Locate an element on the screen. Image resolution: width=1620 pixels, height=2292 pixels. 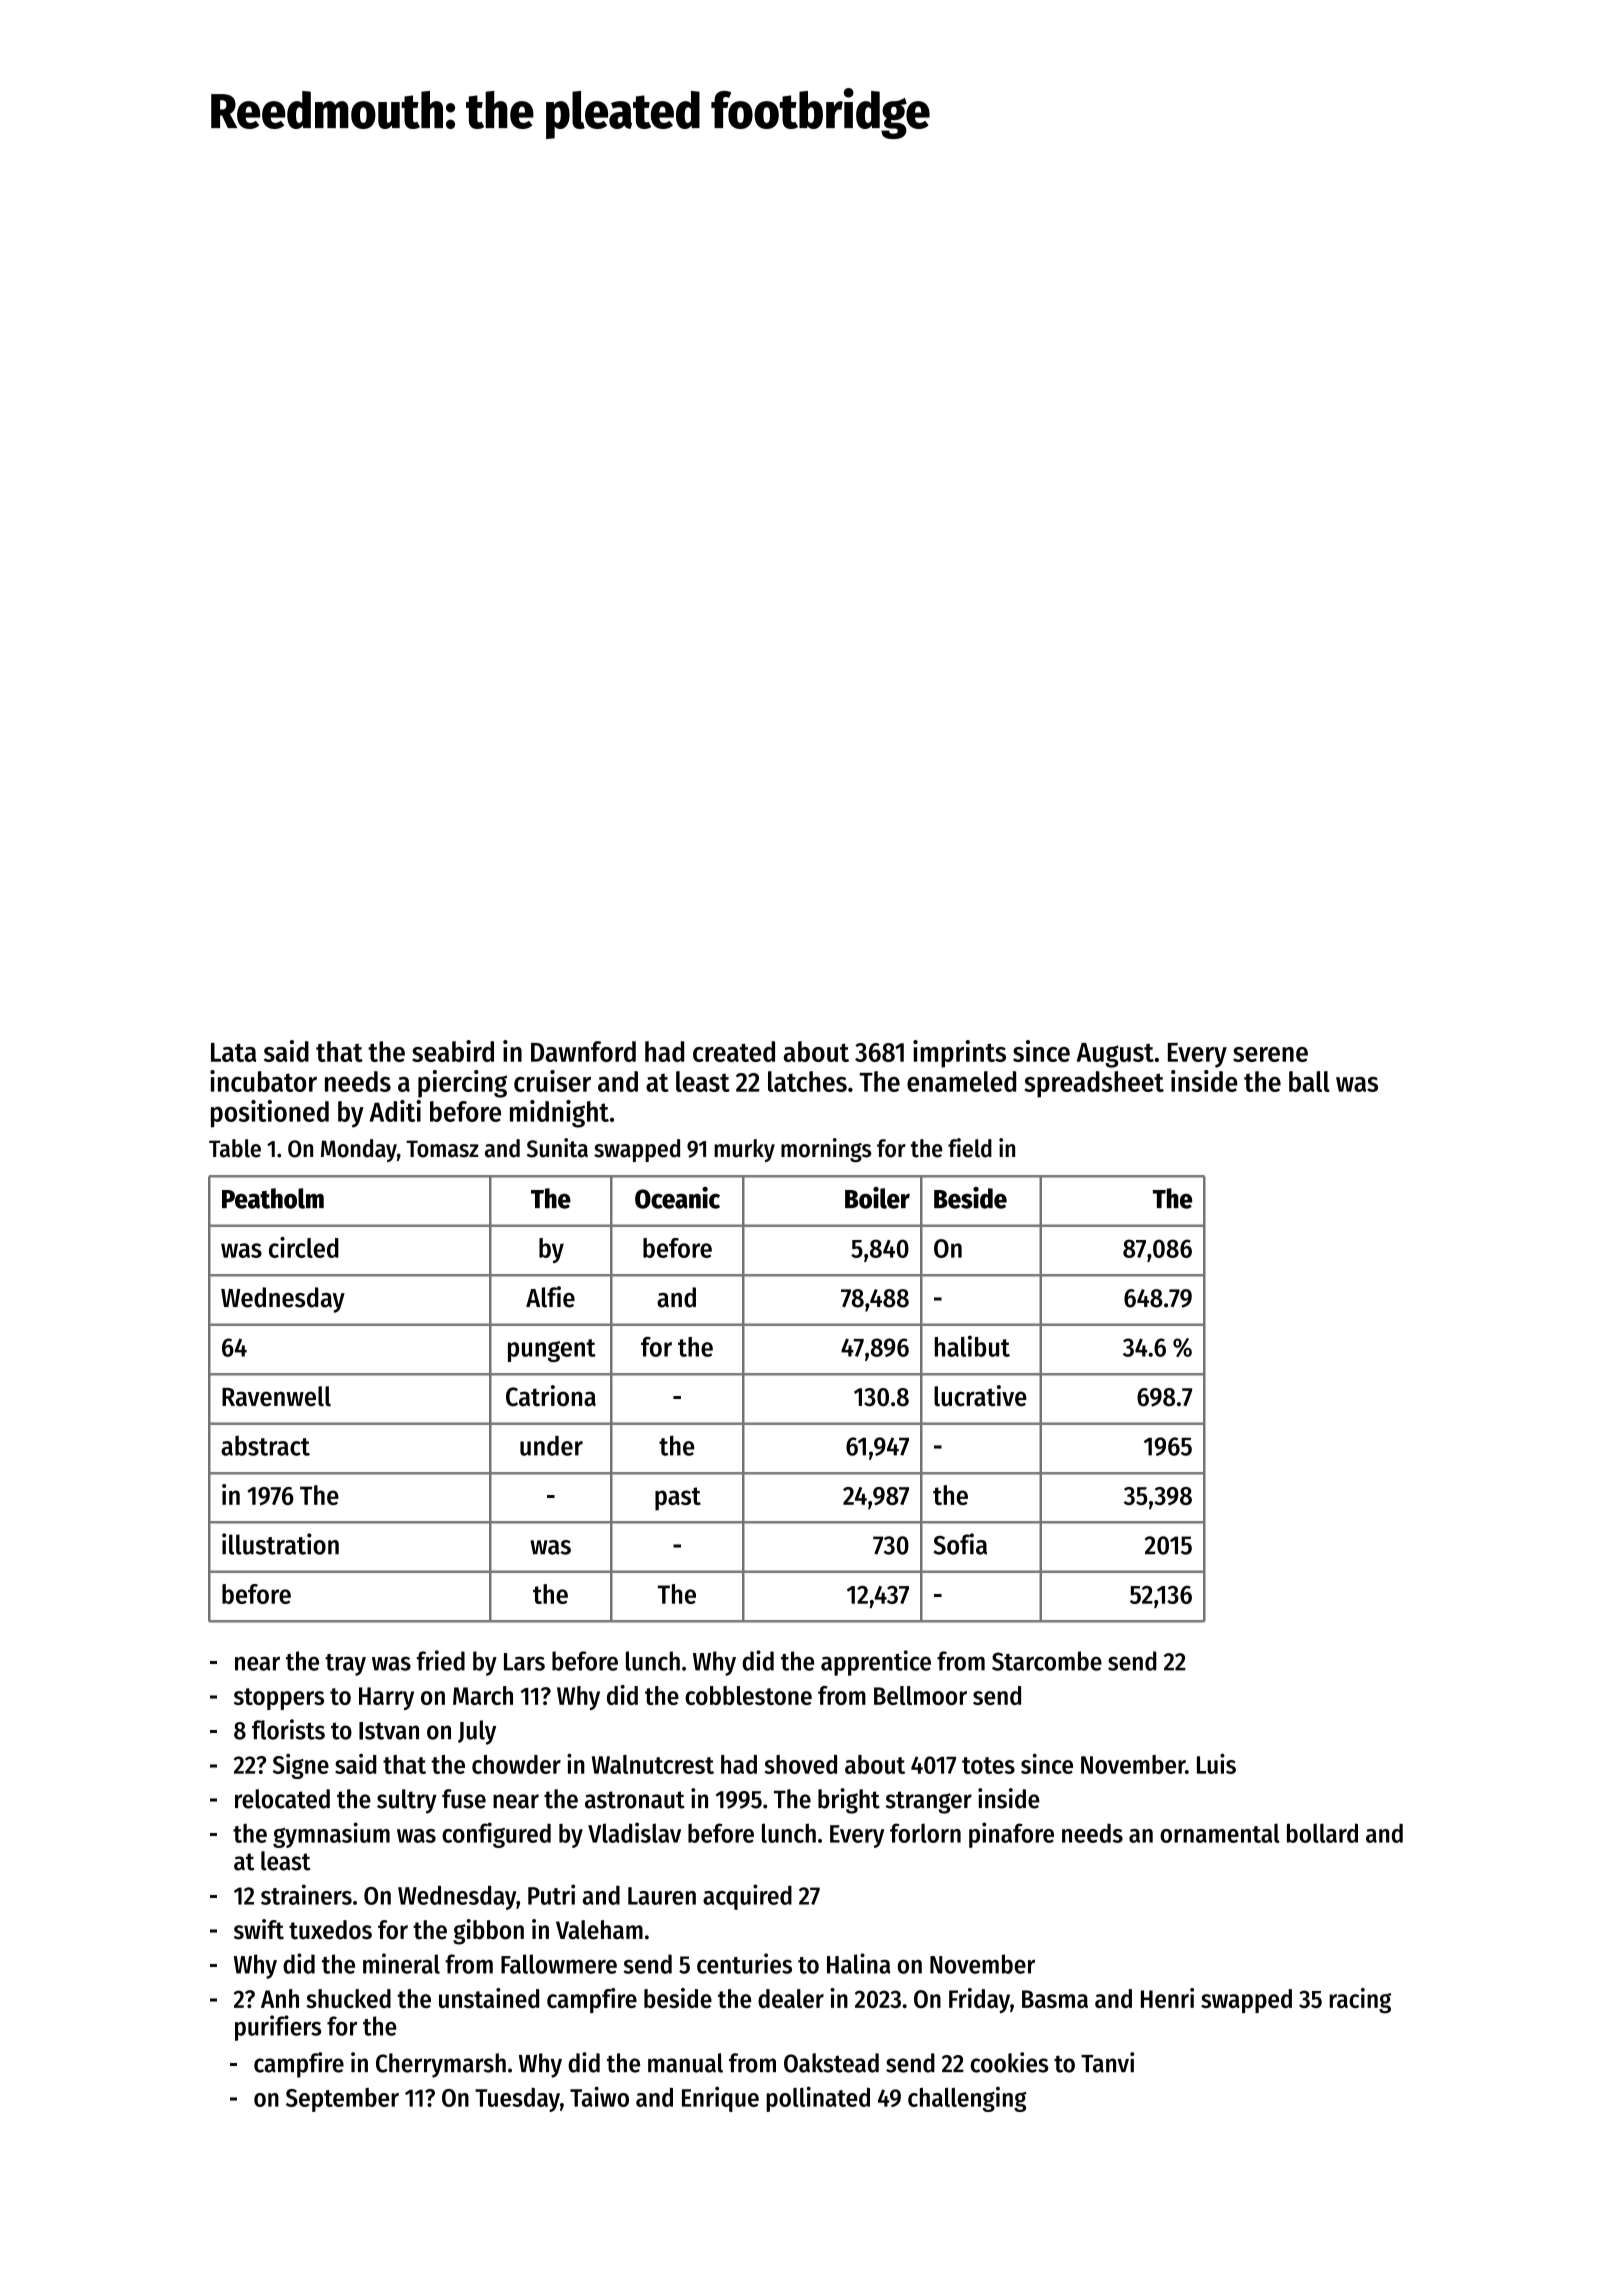
Lars is located at coordinates (524, 1662).
